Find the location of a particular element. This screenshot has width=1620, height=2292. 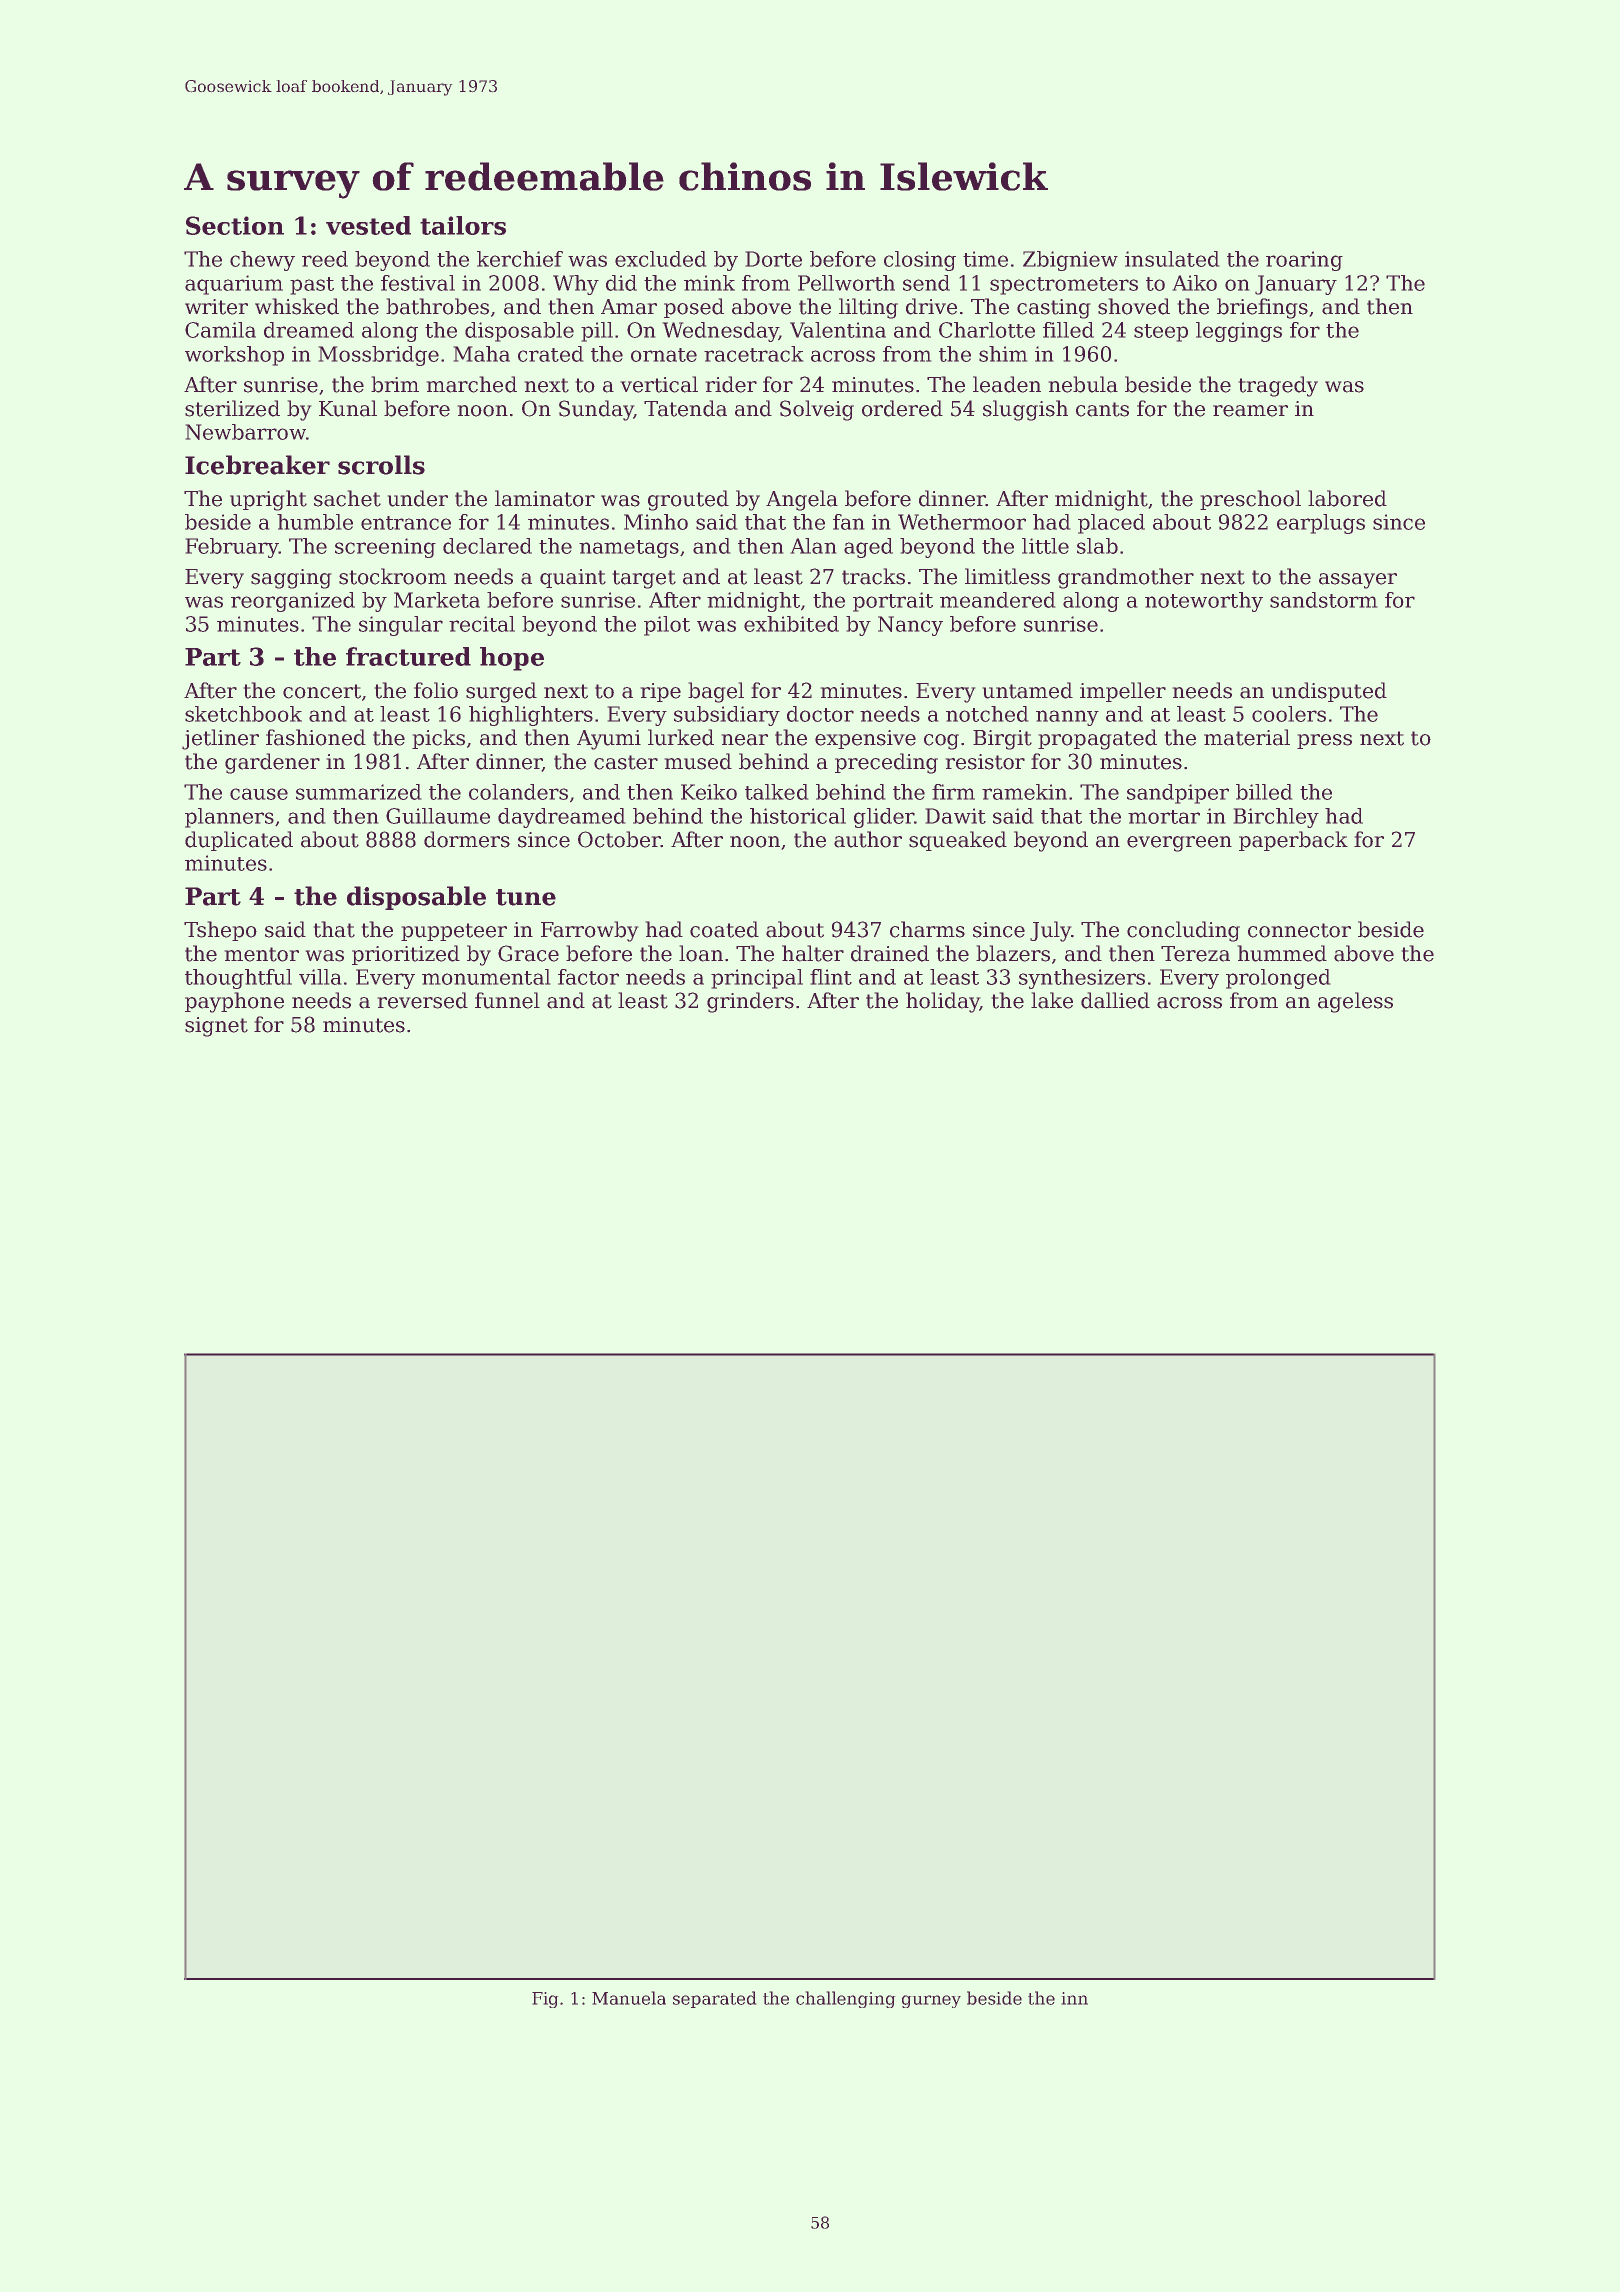

challenging is located at coordinates (846, 1999).
